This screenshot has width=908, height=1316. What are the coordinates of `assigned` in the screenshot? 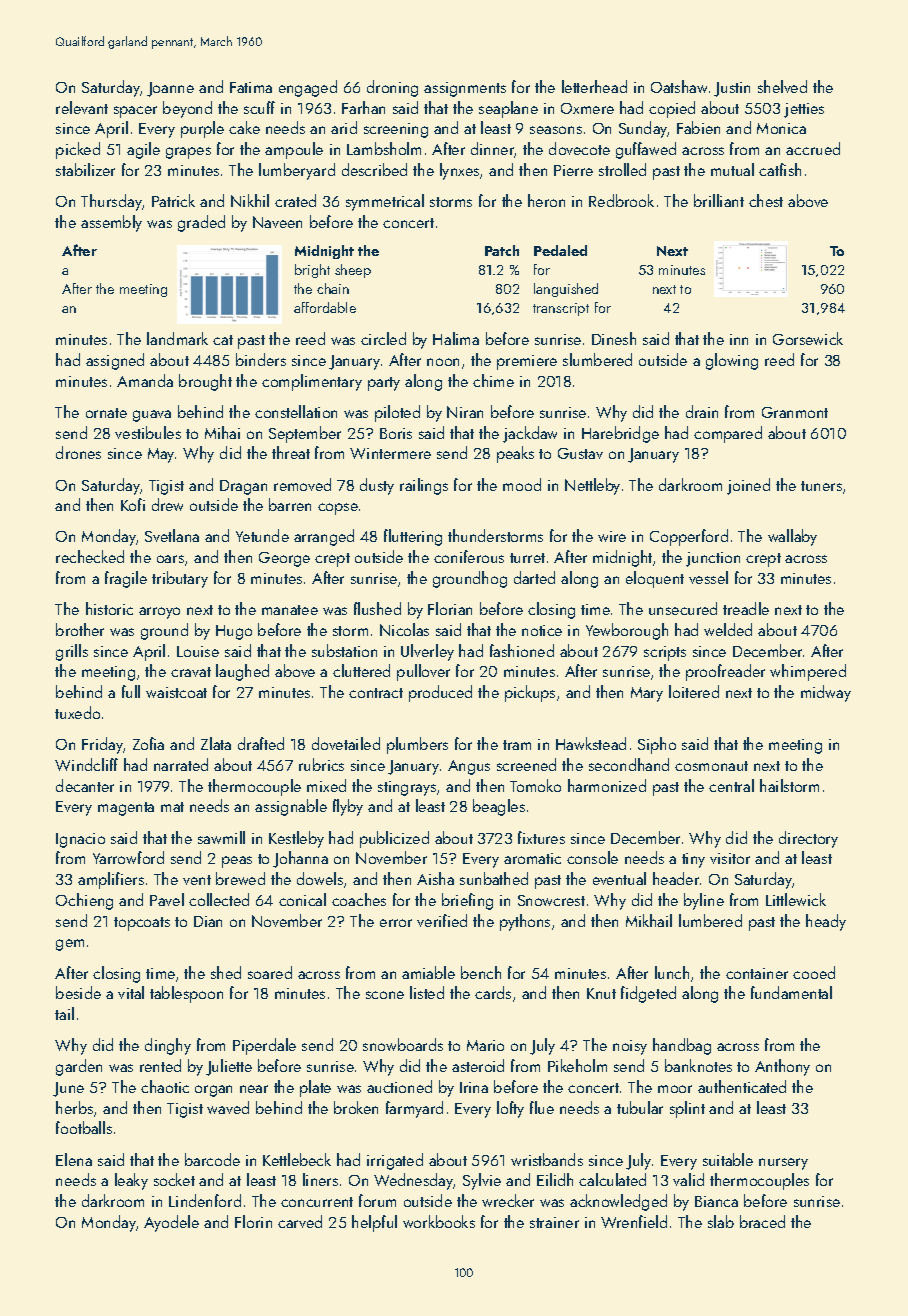 It's located at (115, 361).
